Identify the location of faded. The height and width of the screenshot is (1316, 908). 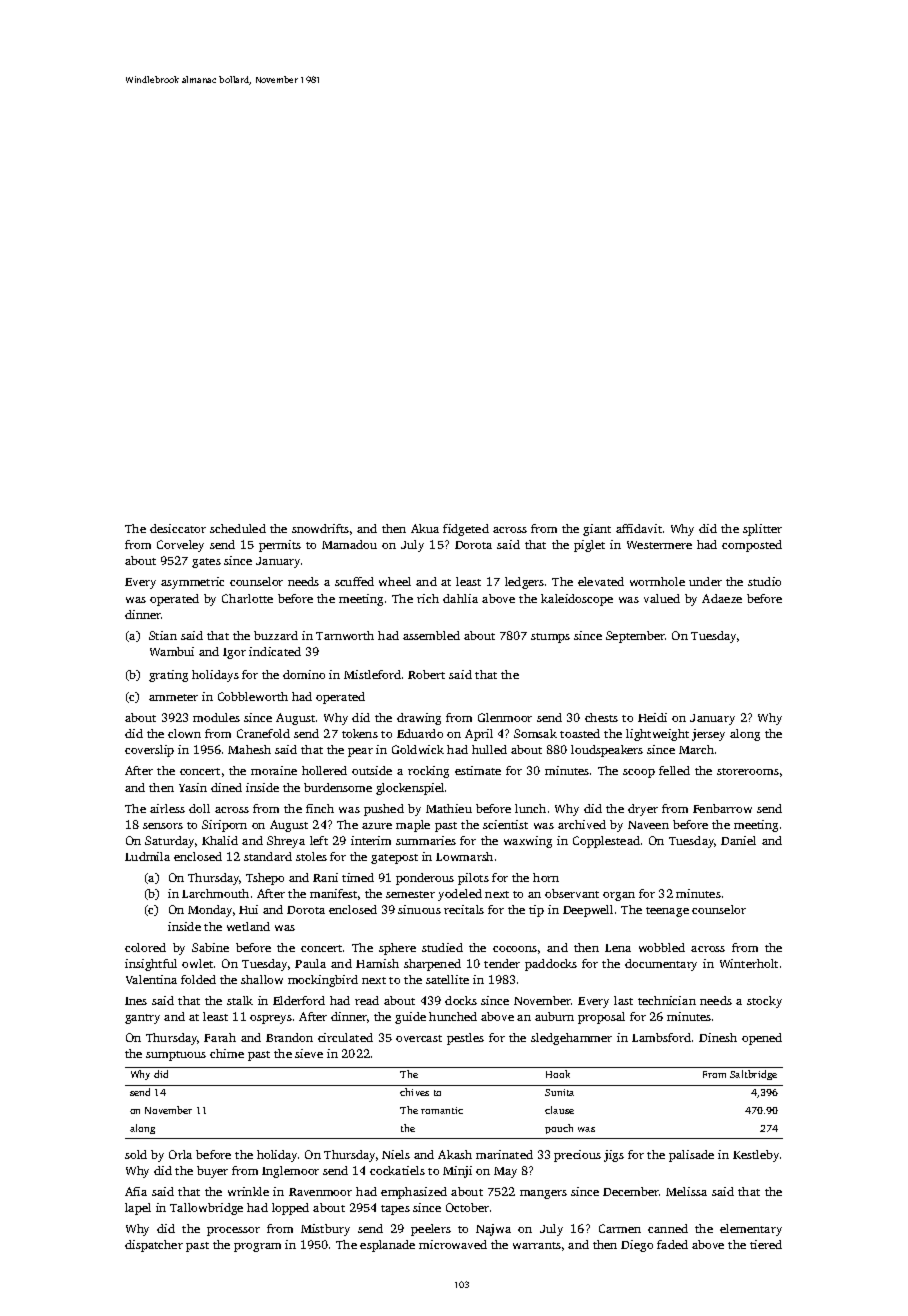
(672, 1244).
